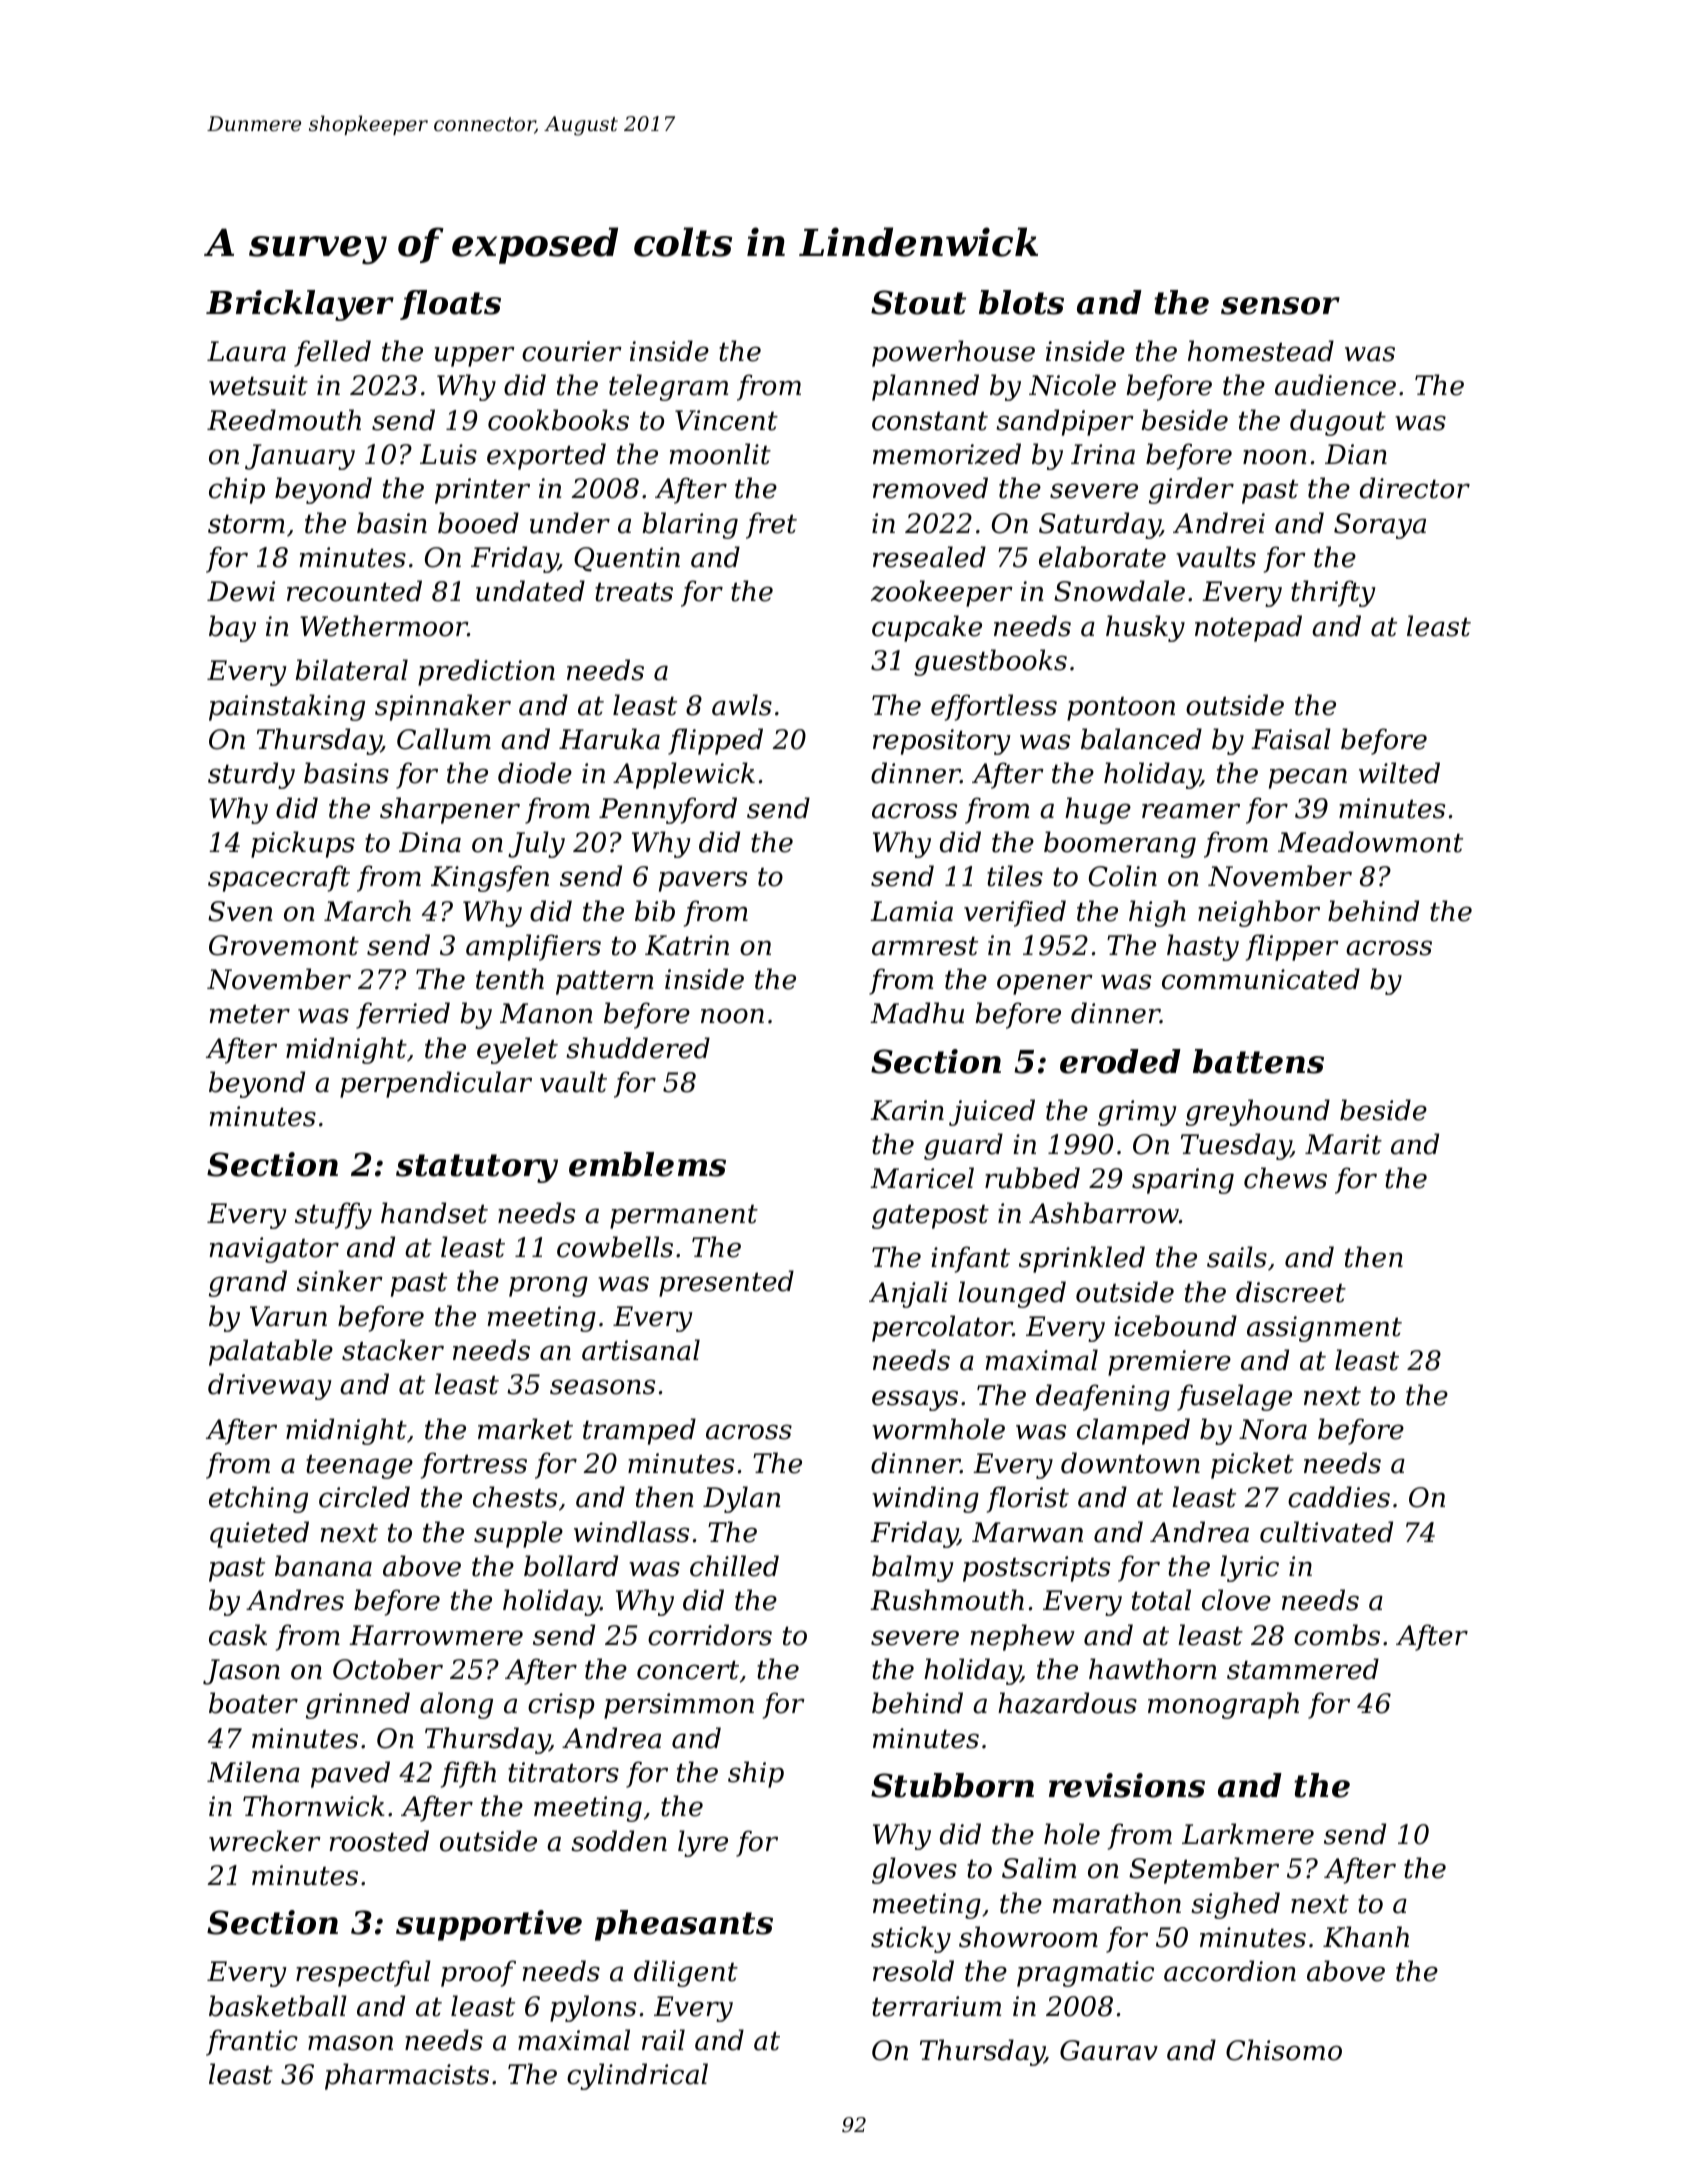 This screenshot has width=1683, height=2178. What do you see at coordinates (1380, 526) in the screenshot?
I see `Soraya` at bounding box center [1380, 526].
